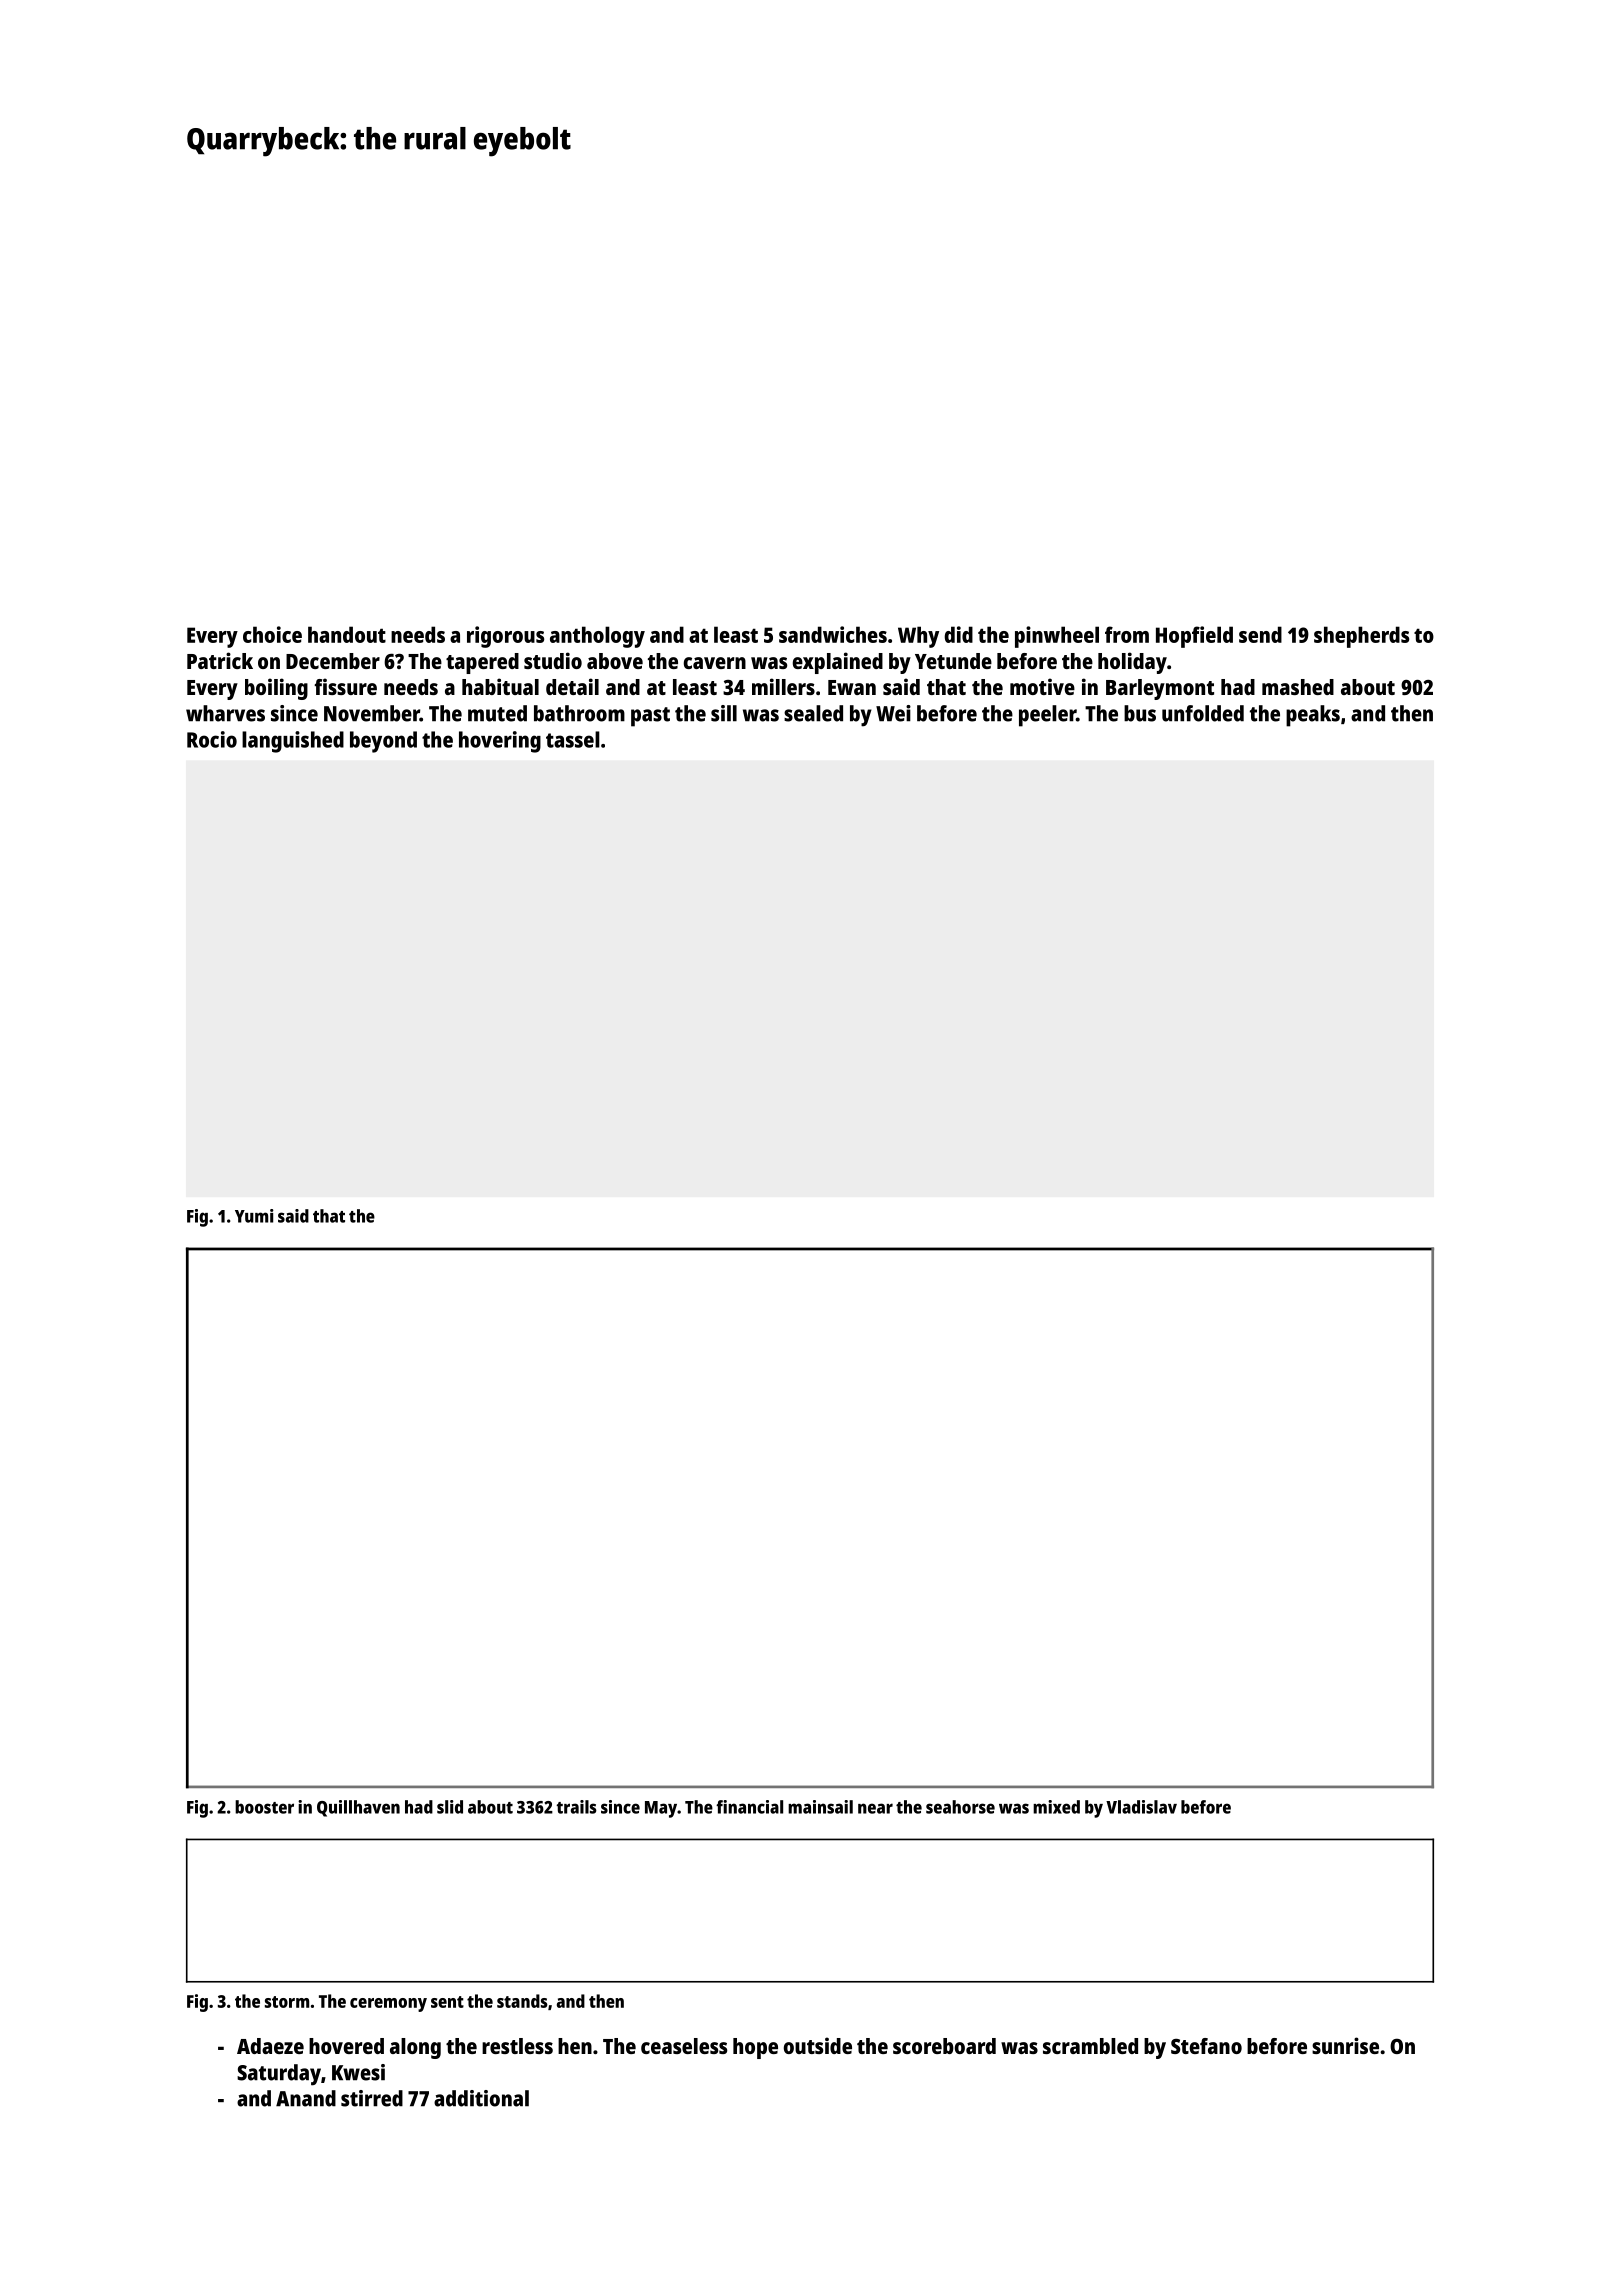 The width and height of the screenshot is (1620, 2292). Describe the element at coordinates (959, 634) in the screenshot. I see `did` at that location.
